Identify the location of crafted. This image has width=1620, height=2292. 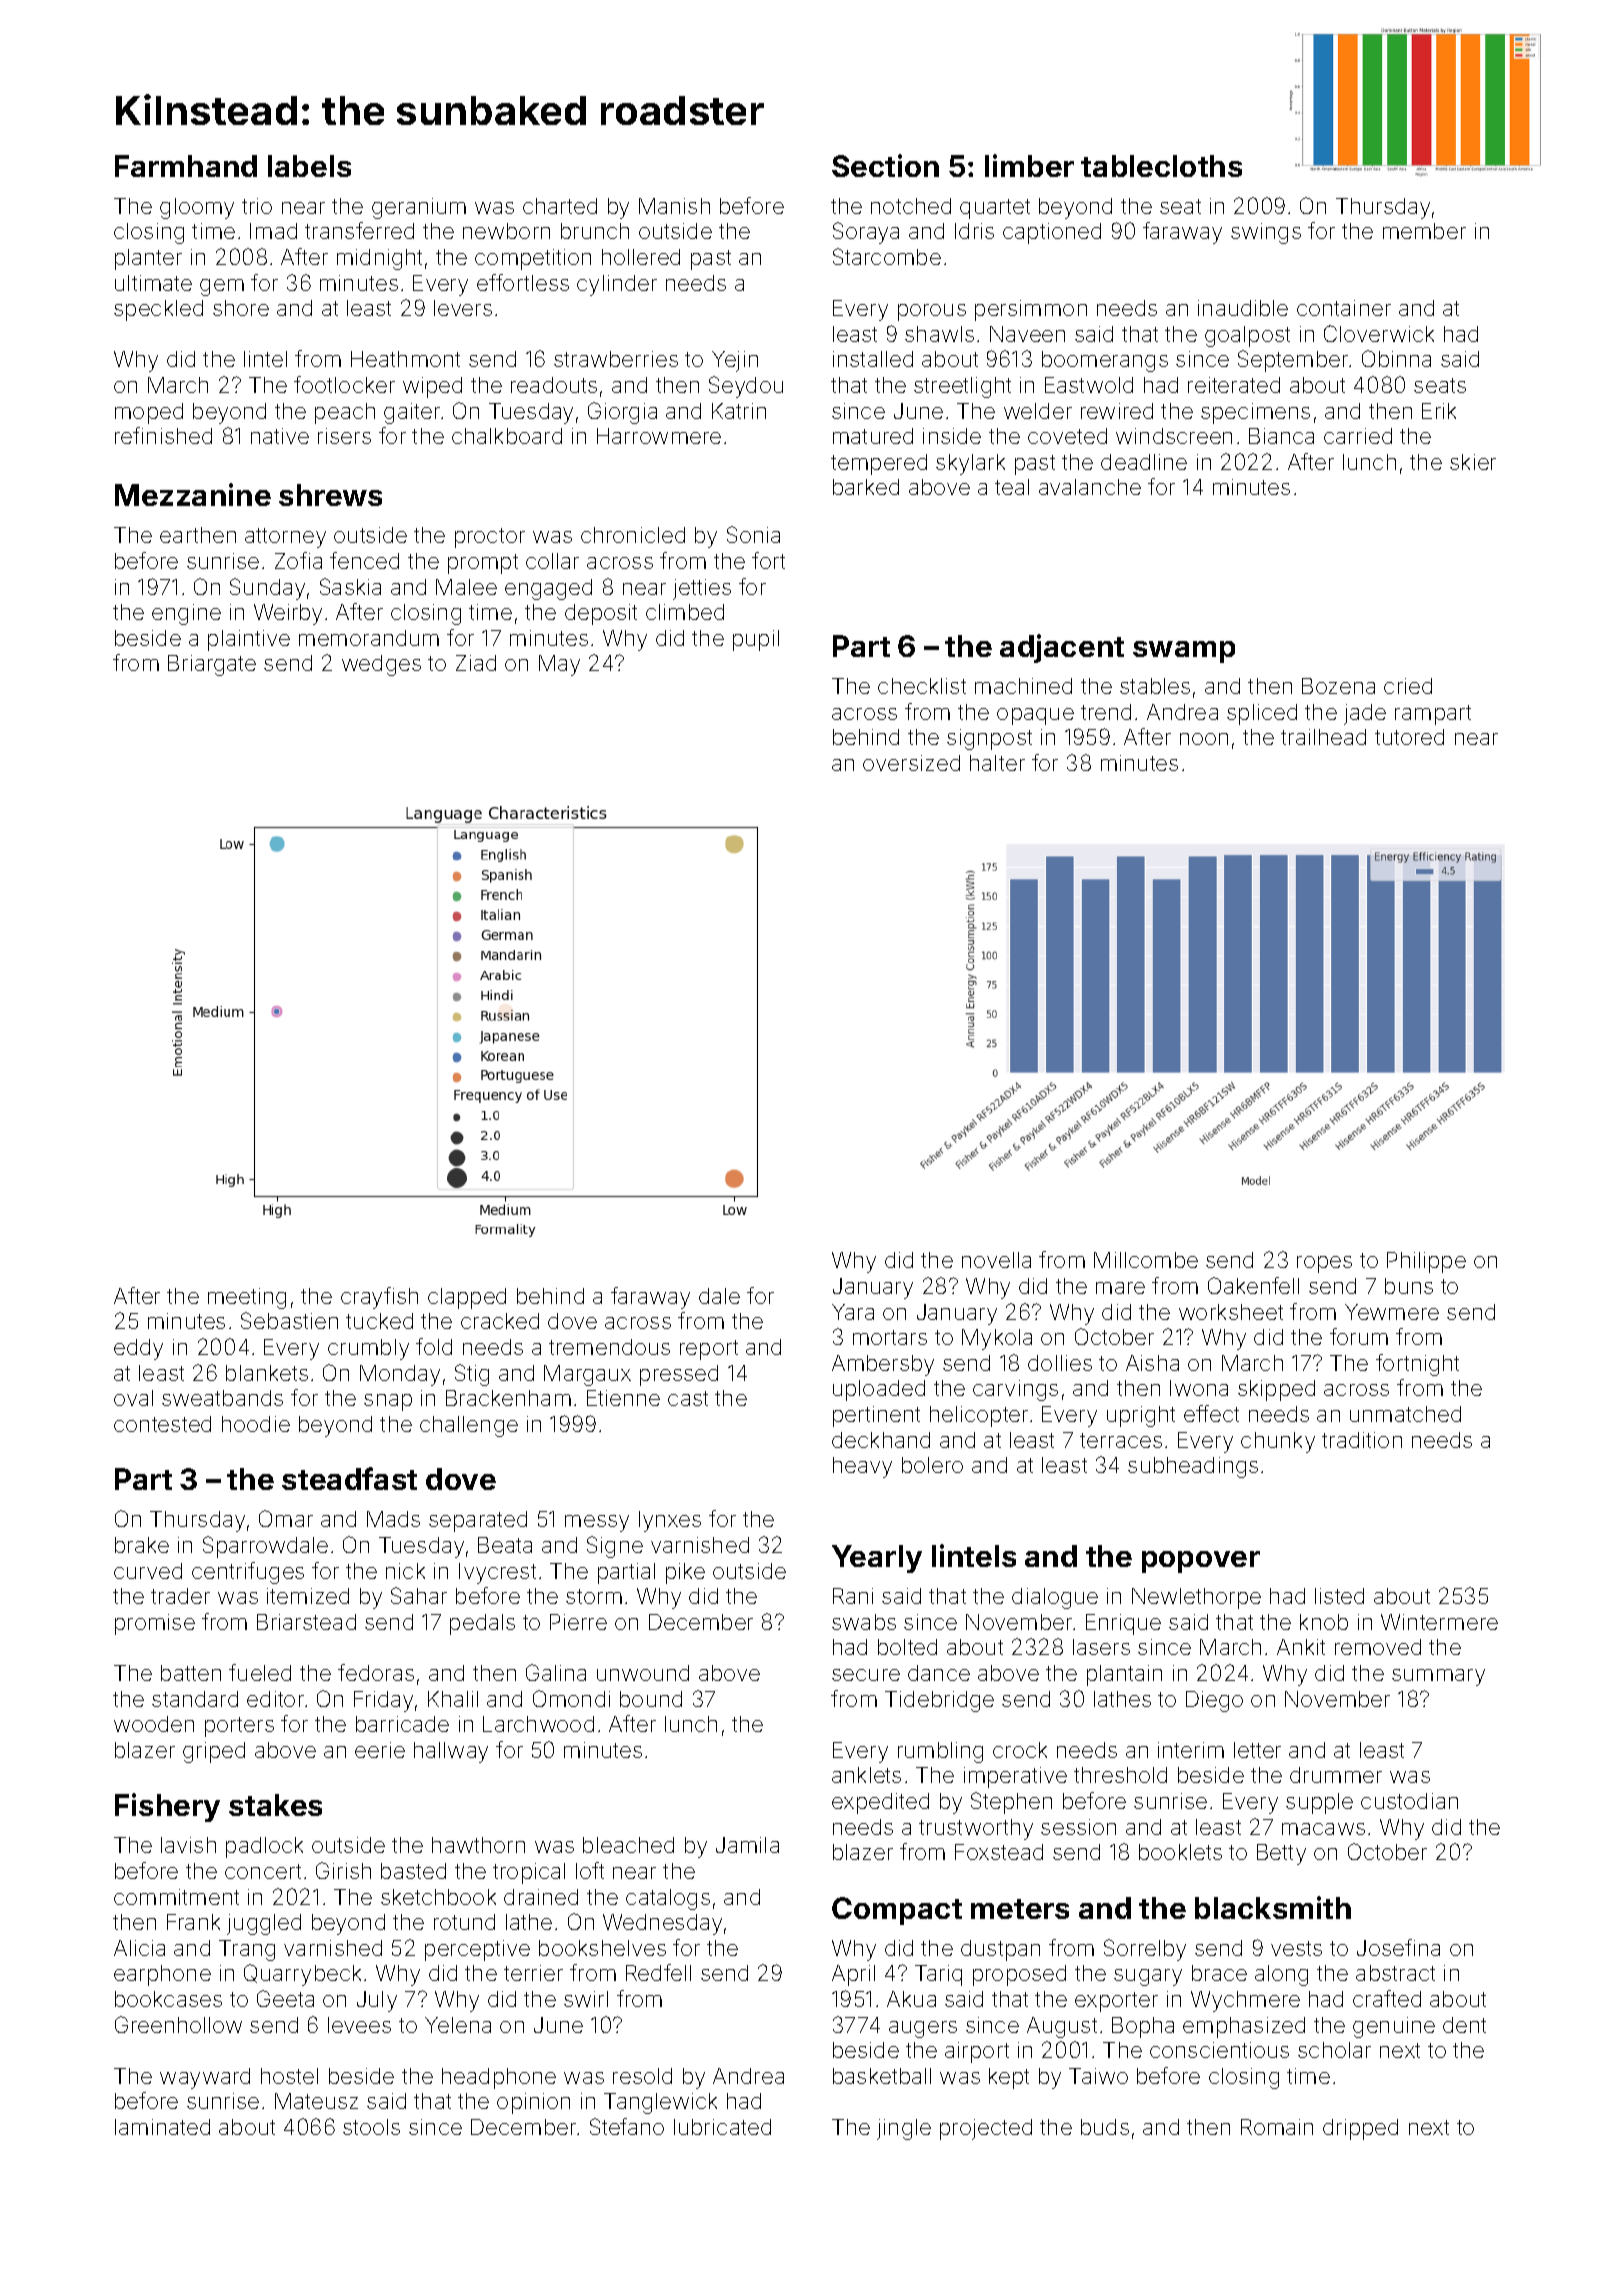
(1387, 1998).
